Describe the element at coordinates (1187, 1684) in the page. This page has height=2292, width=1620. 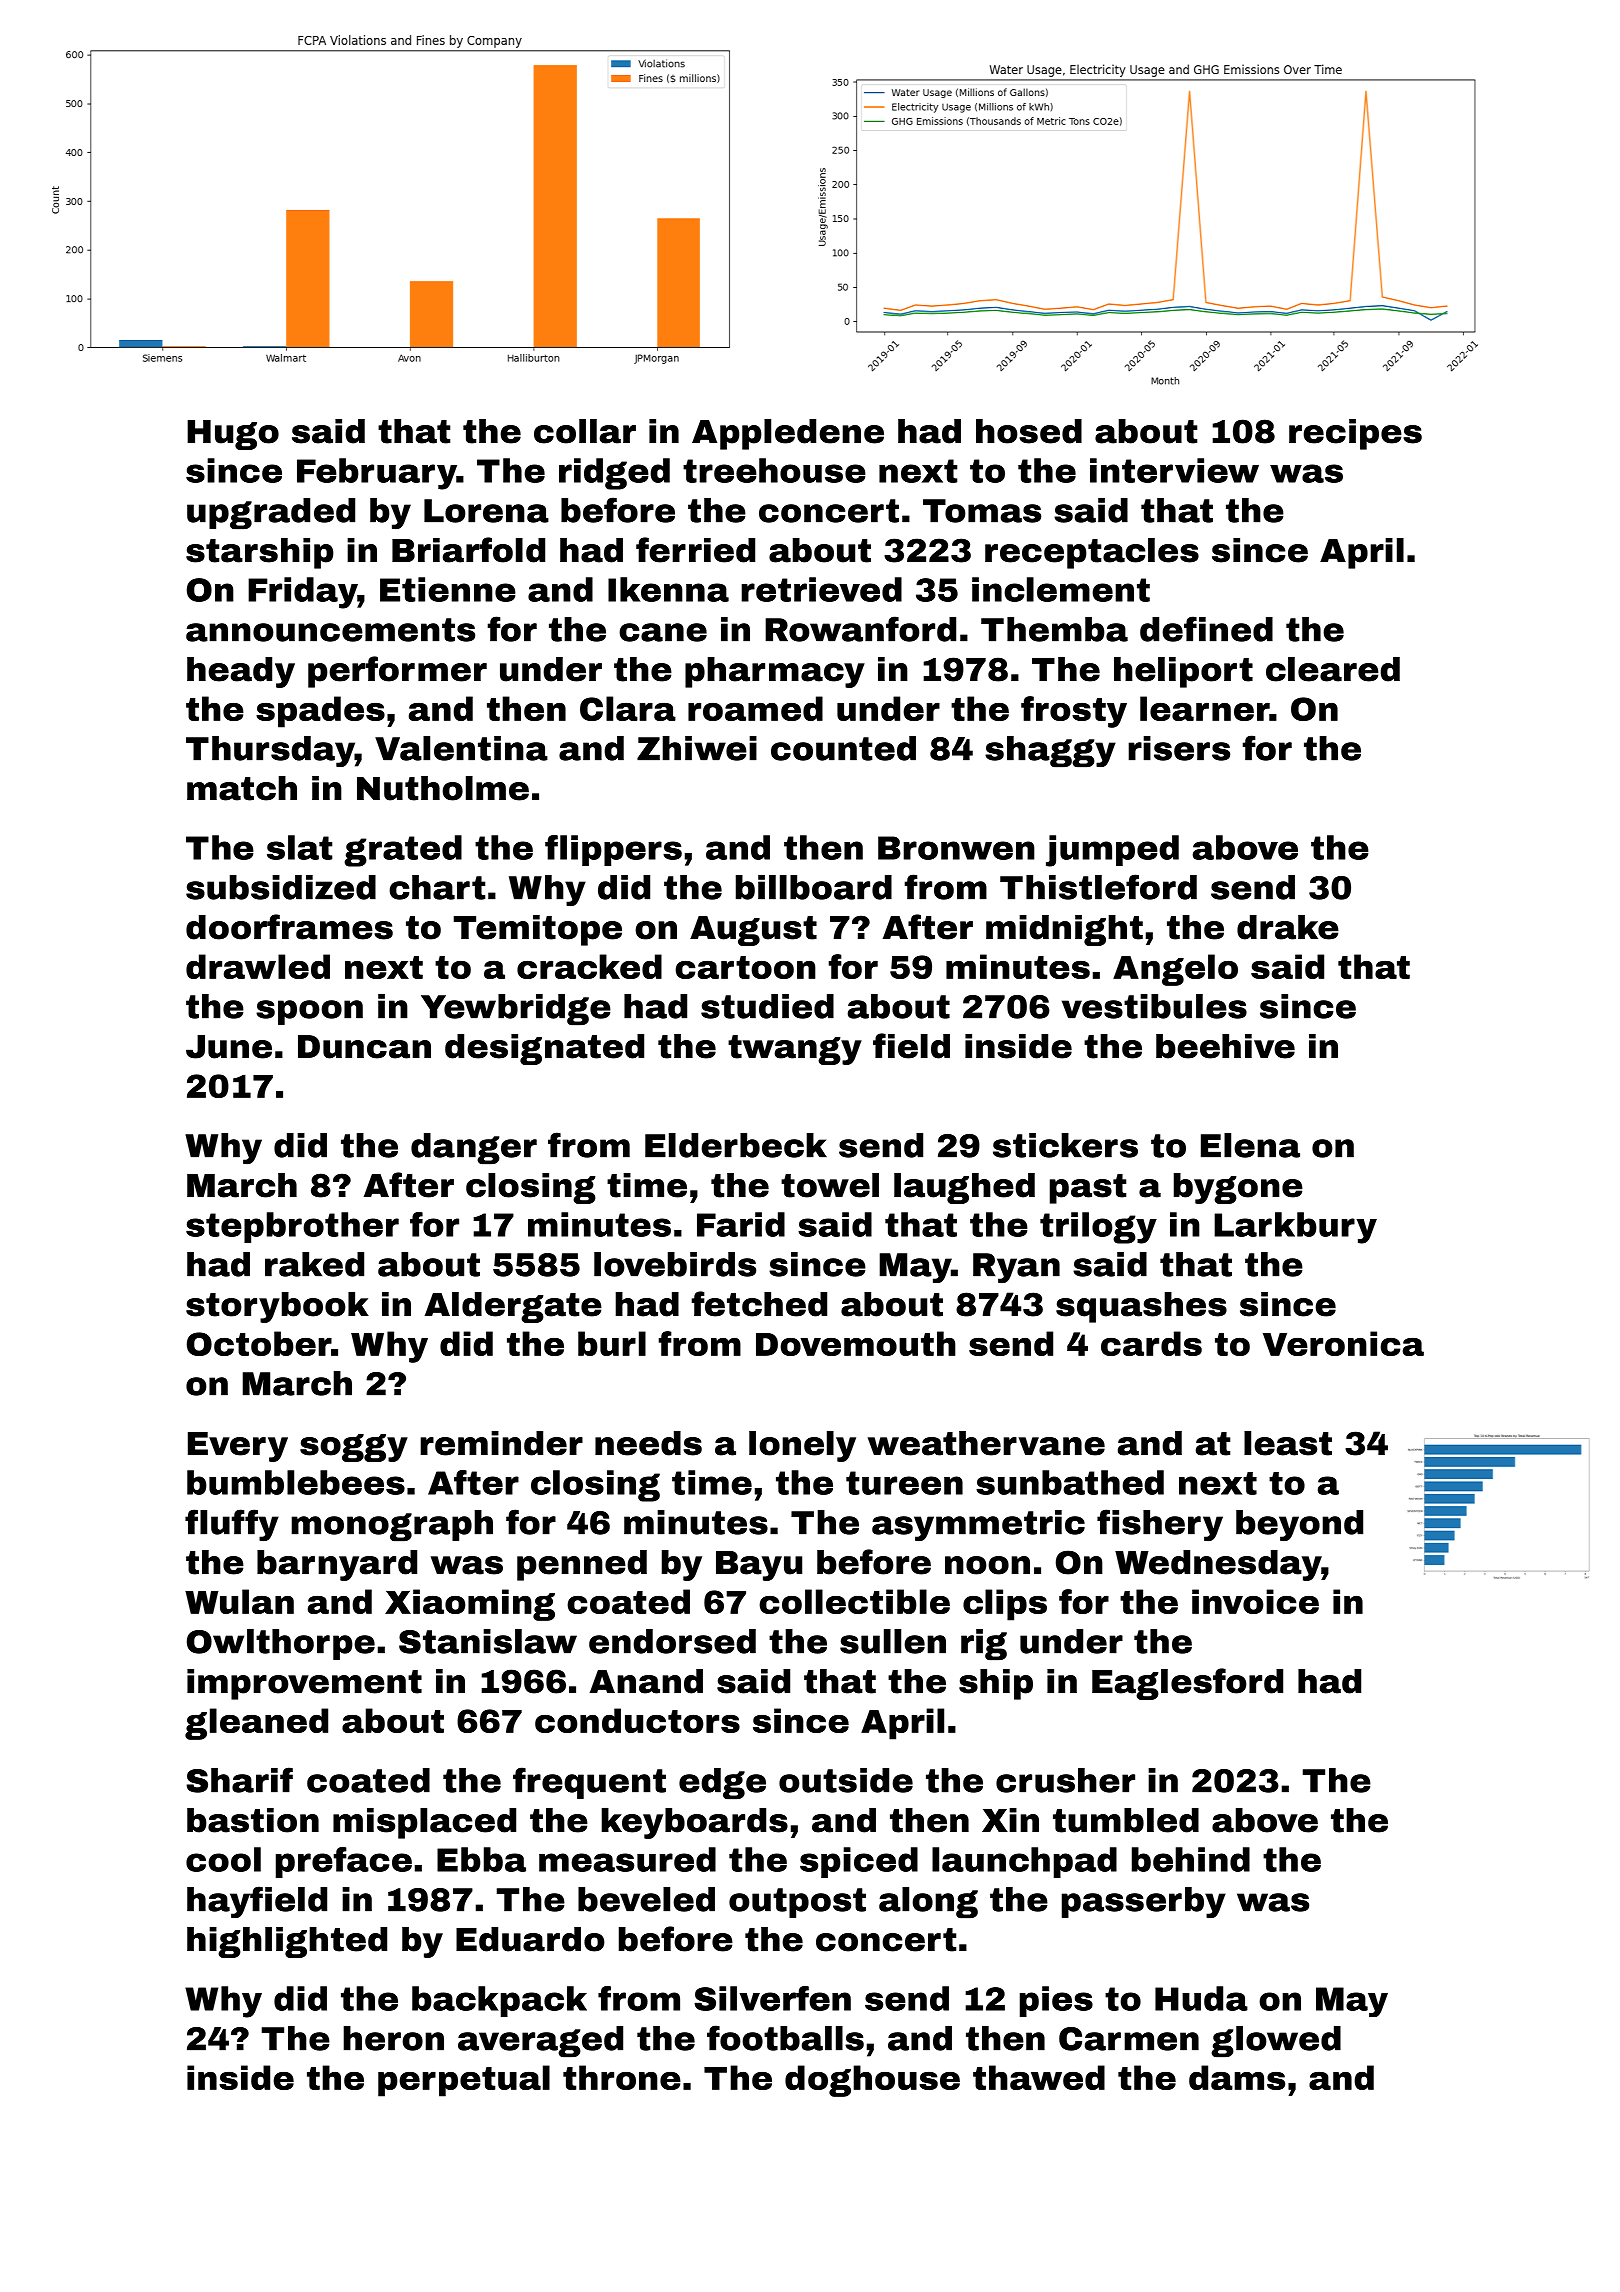
I see `Eaglesford` at that location.
